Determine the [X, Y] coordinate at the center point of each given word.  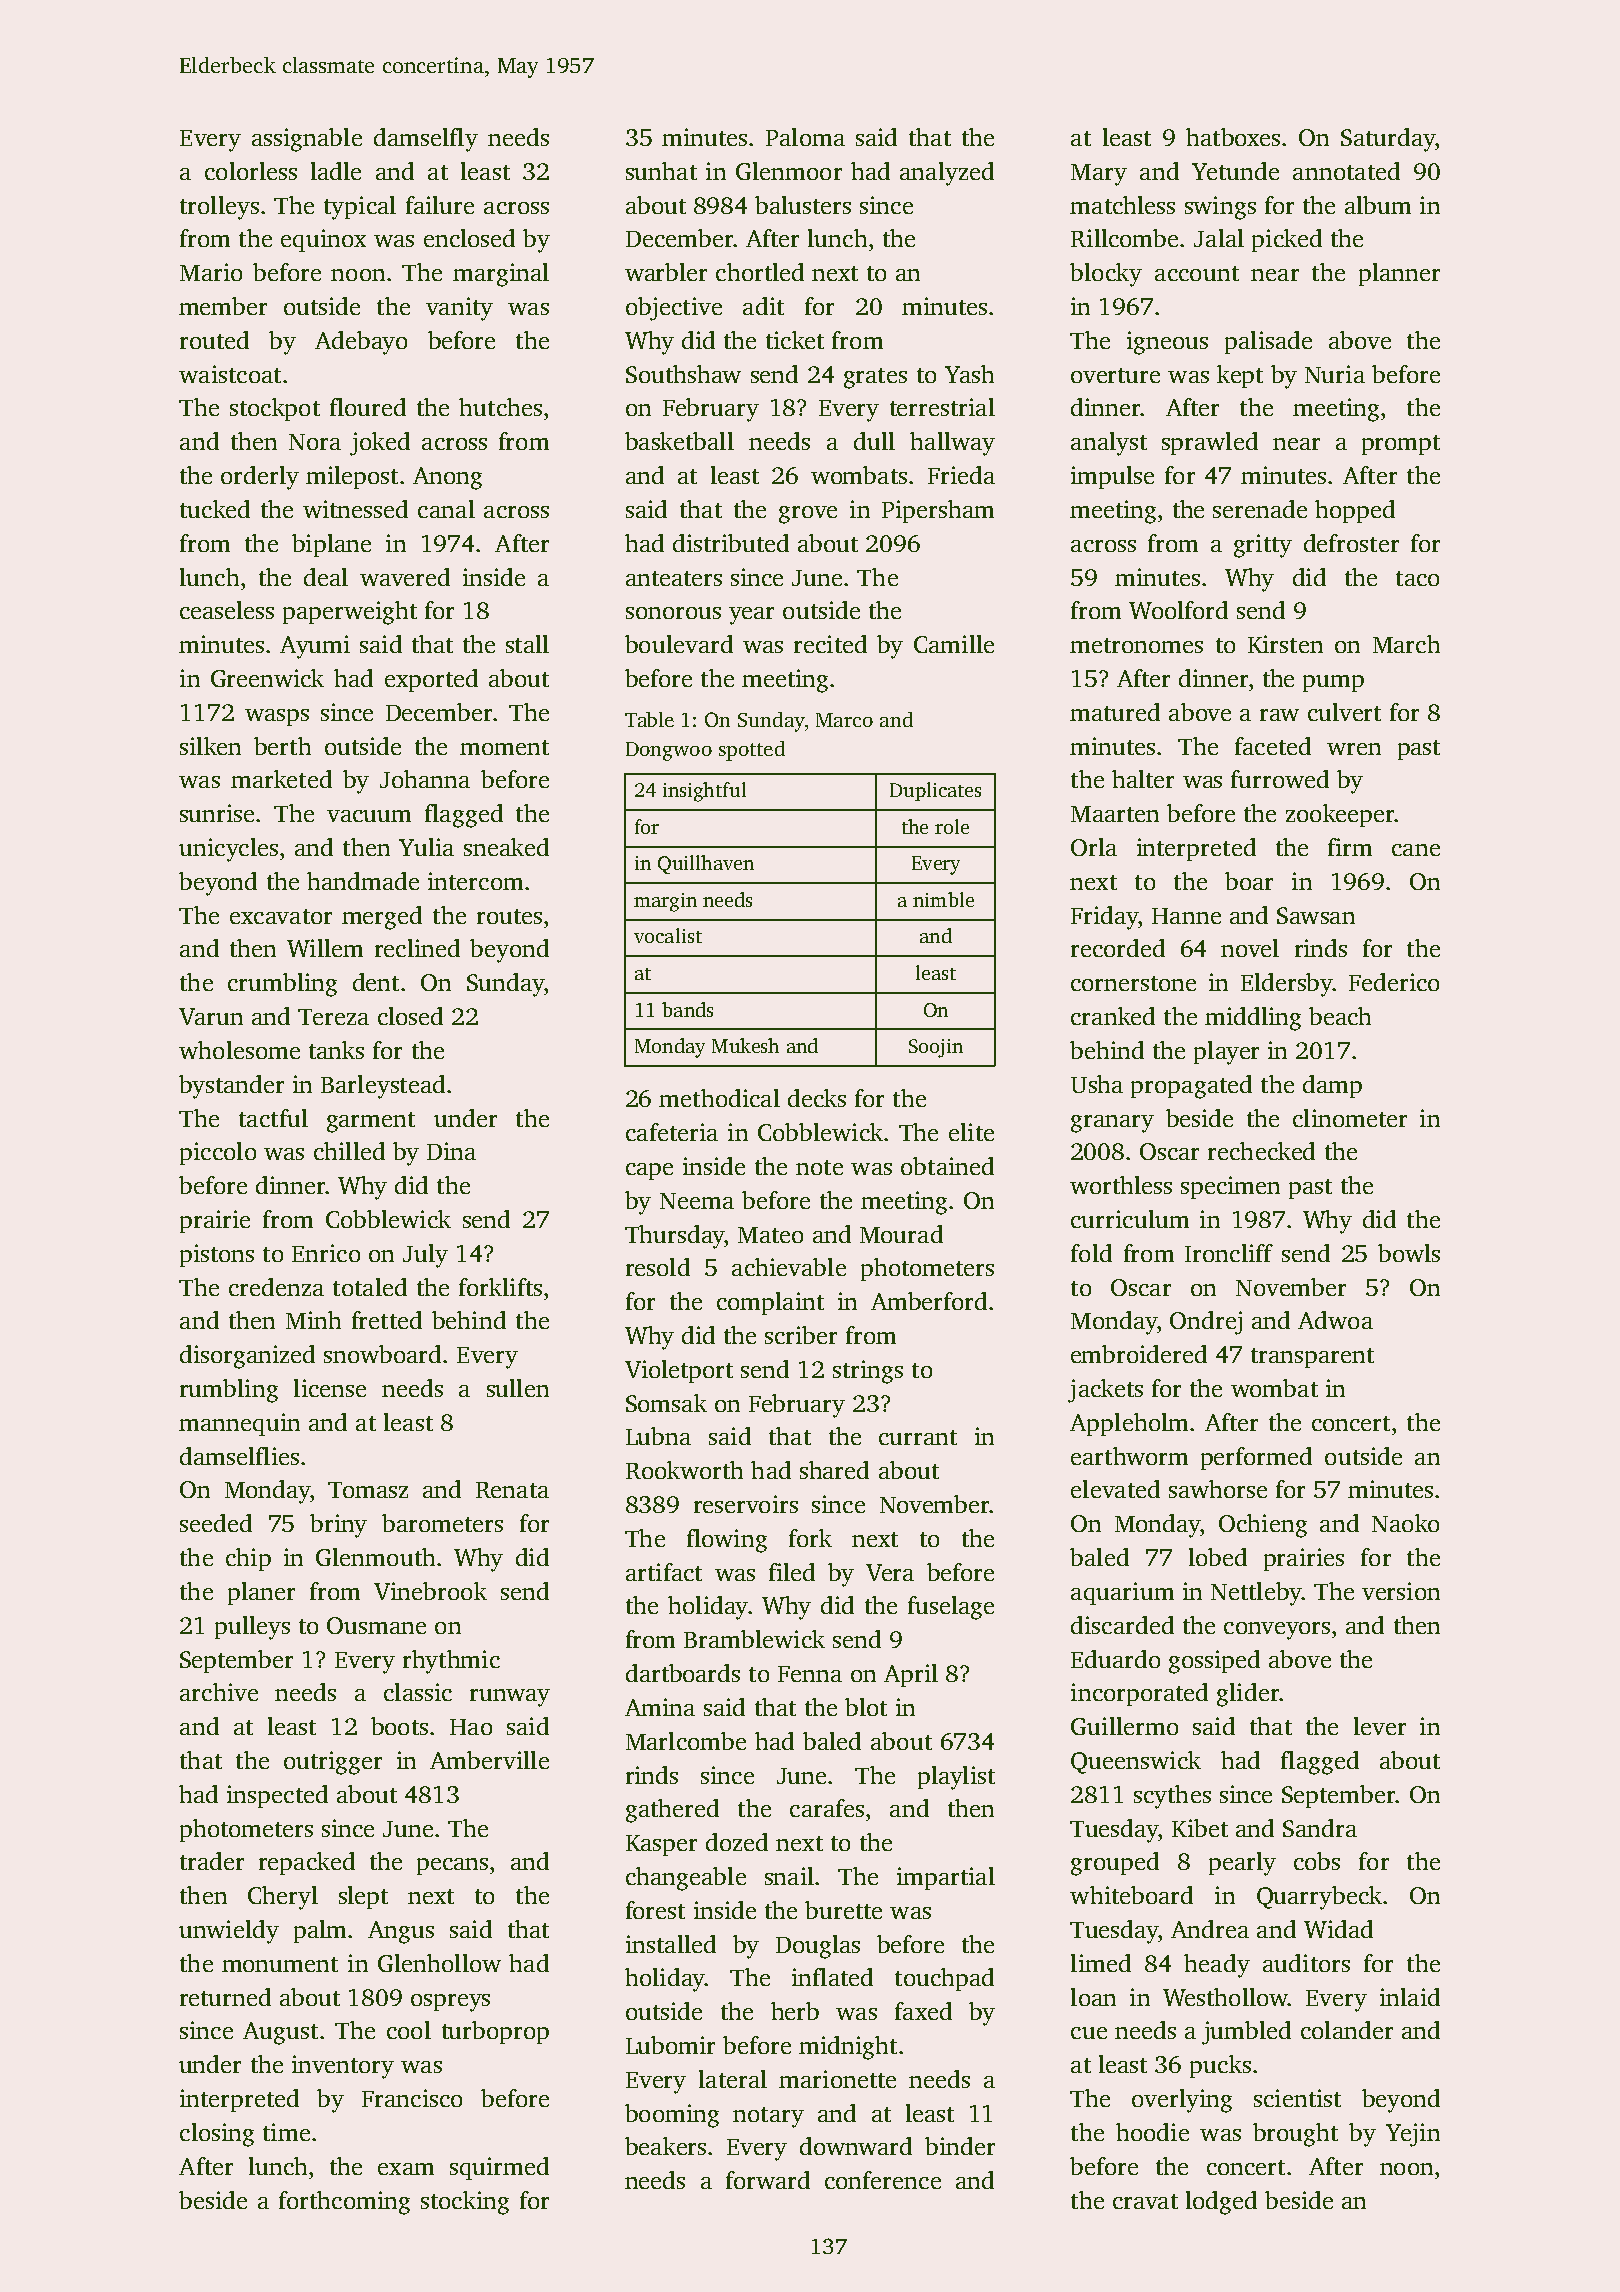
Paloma [805, 137]
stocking [465, 2203]
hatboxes [1233, 137]
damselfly [426, 140]
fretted [387, 1320]
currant [918, 1437]
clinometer [1350, 1118]
